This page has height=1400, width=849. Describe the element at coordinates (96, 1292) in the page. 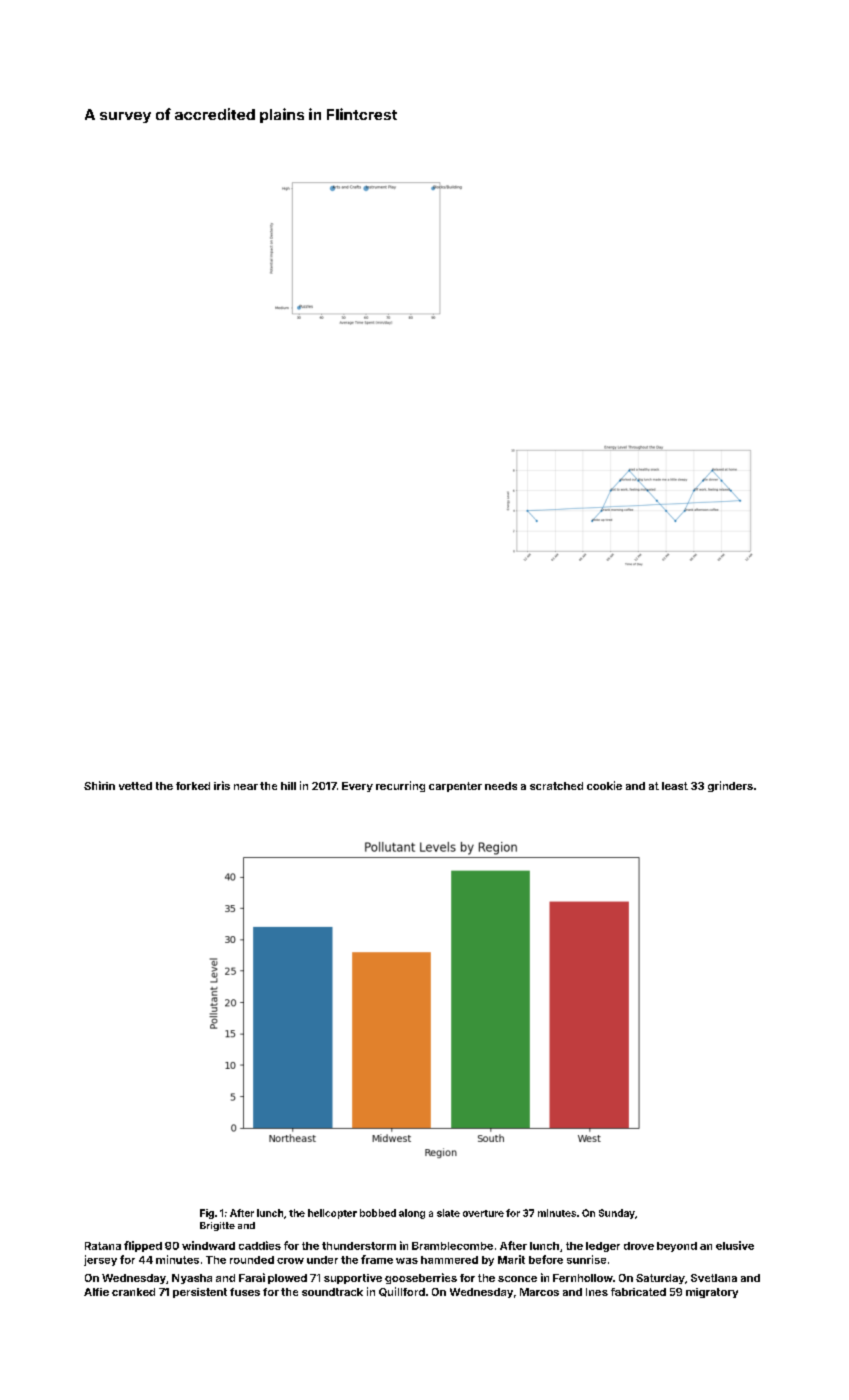

I see `Alfie` at that location.
